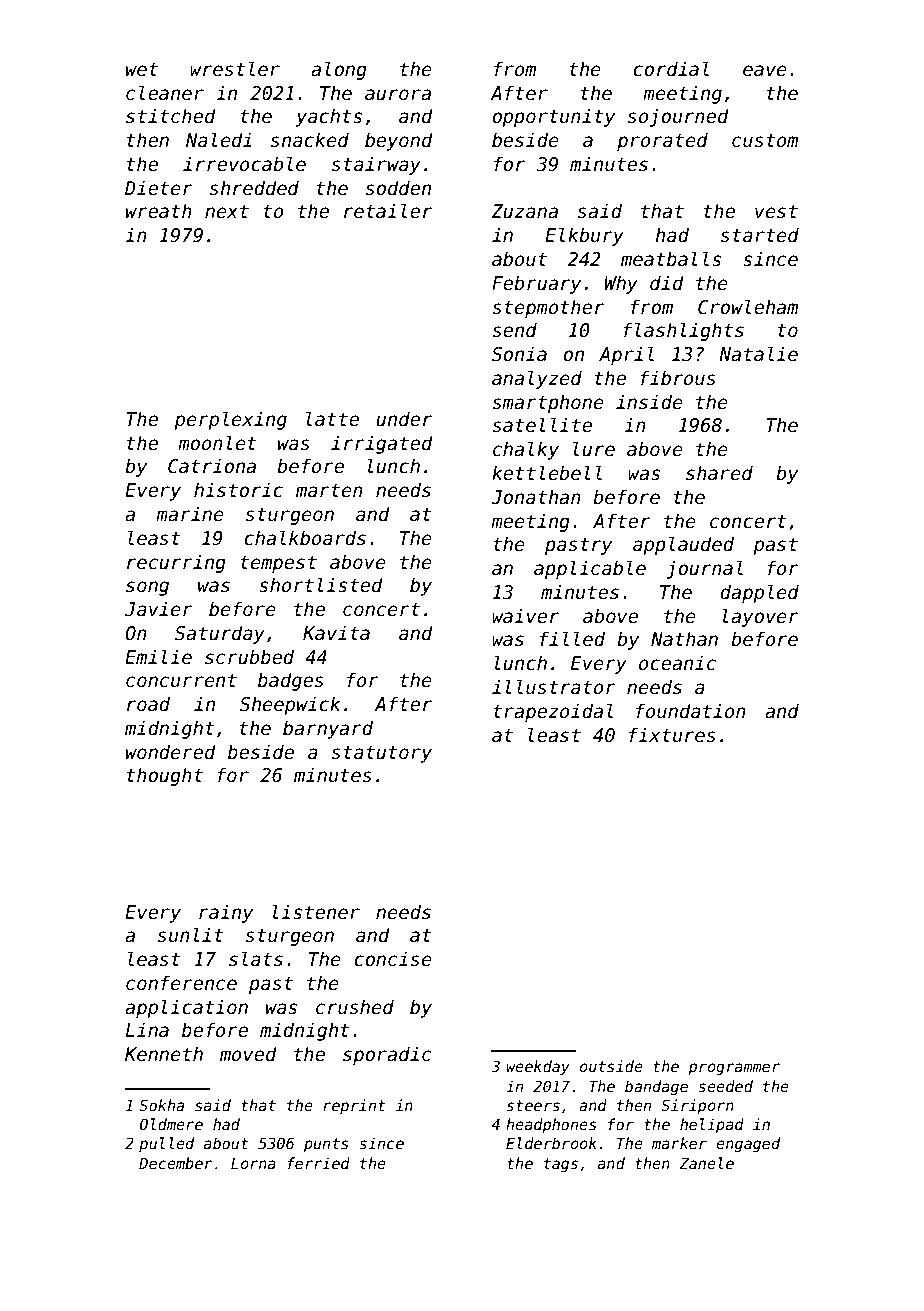 This image has height=1311, width=924. Describe the element at coordinates (706, 1163) in the image. I see `Zanele` at that location.
